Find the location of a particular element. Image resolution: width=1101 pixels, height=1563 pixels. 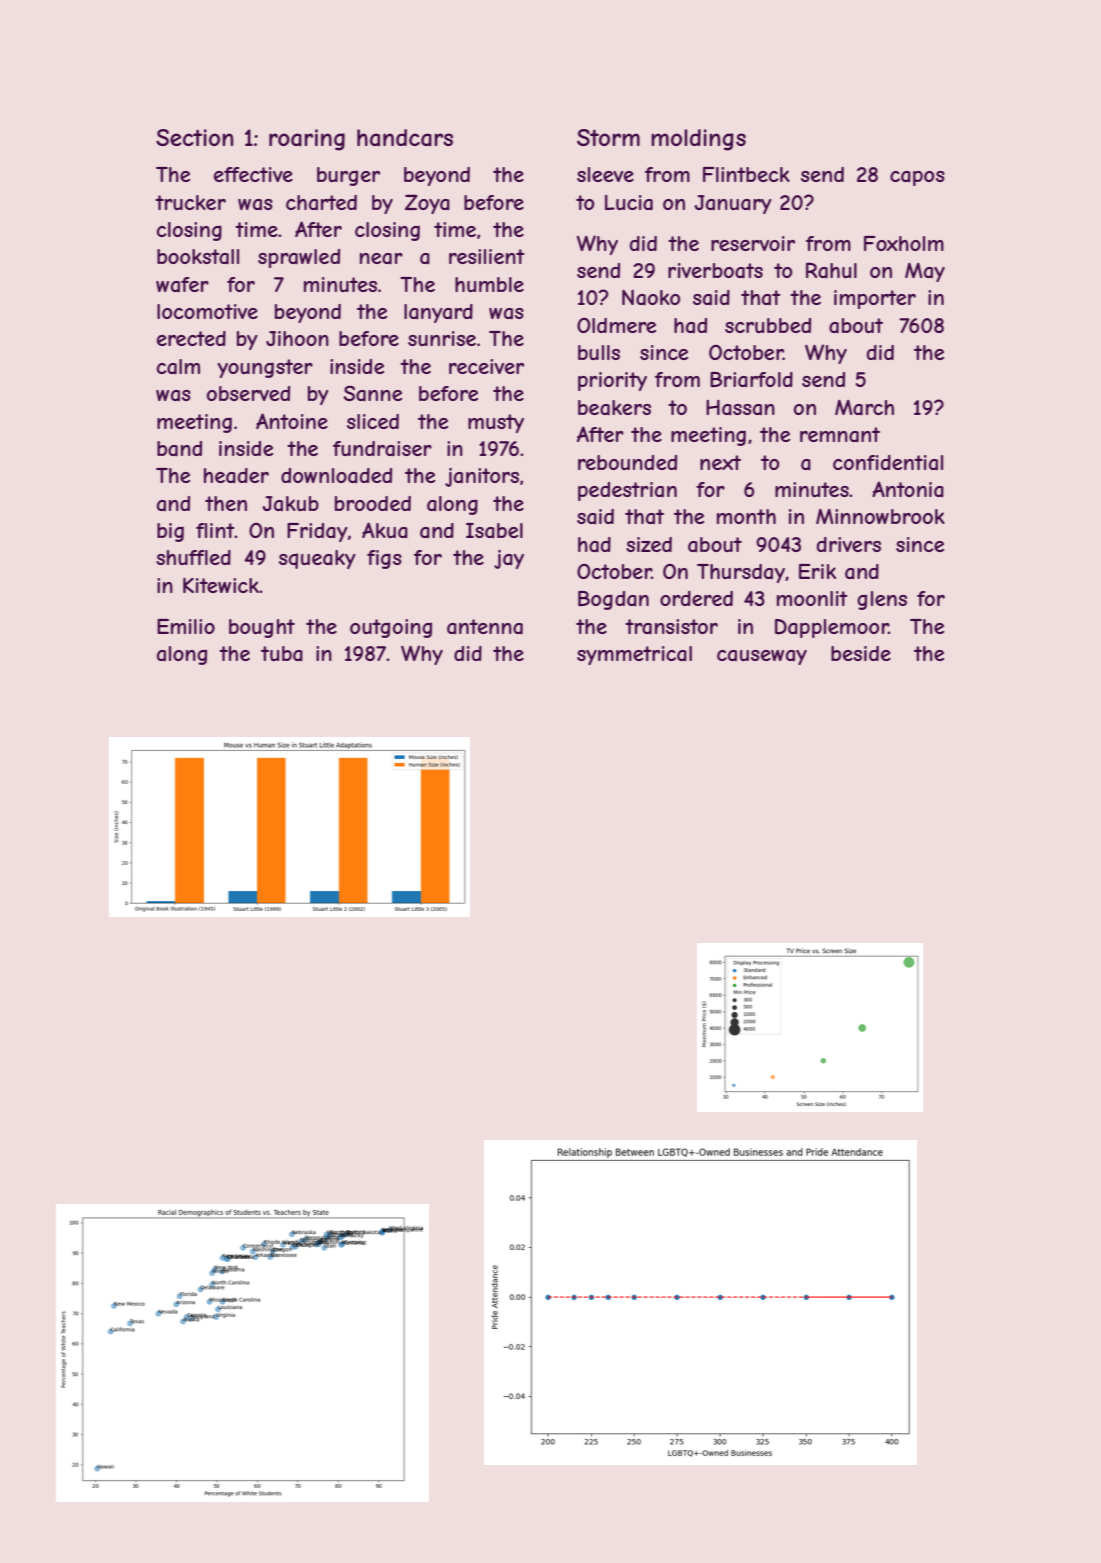

Erik is located at coordinates (817, 571).
